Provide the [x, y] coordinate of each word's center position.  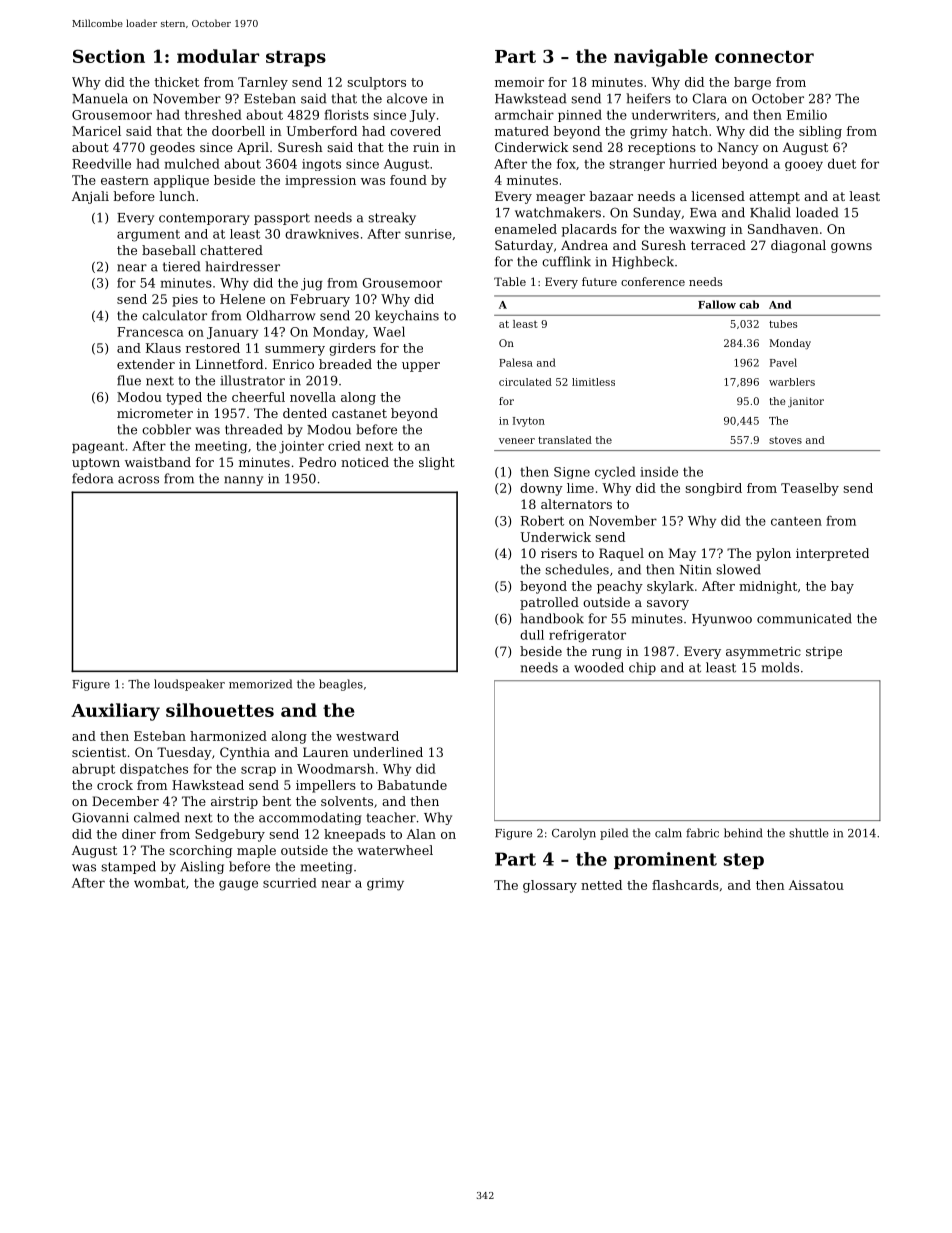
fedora [92, 478]
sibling [820, 132]
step [744, 861]
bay [842, 587]
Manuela [100, 98]
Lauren [326, 752]
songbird [713, 489]
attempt [774, 198]
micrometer [155, 413]
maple [256, 851]
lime [580, 488]
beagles [341, 685]
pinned [580, 115]
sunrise [428, 234]
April [253, 148]
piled [614, 834]
